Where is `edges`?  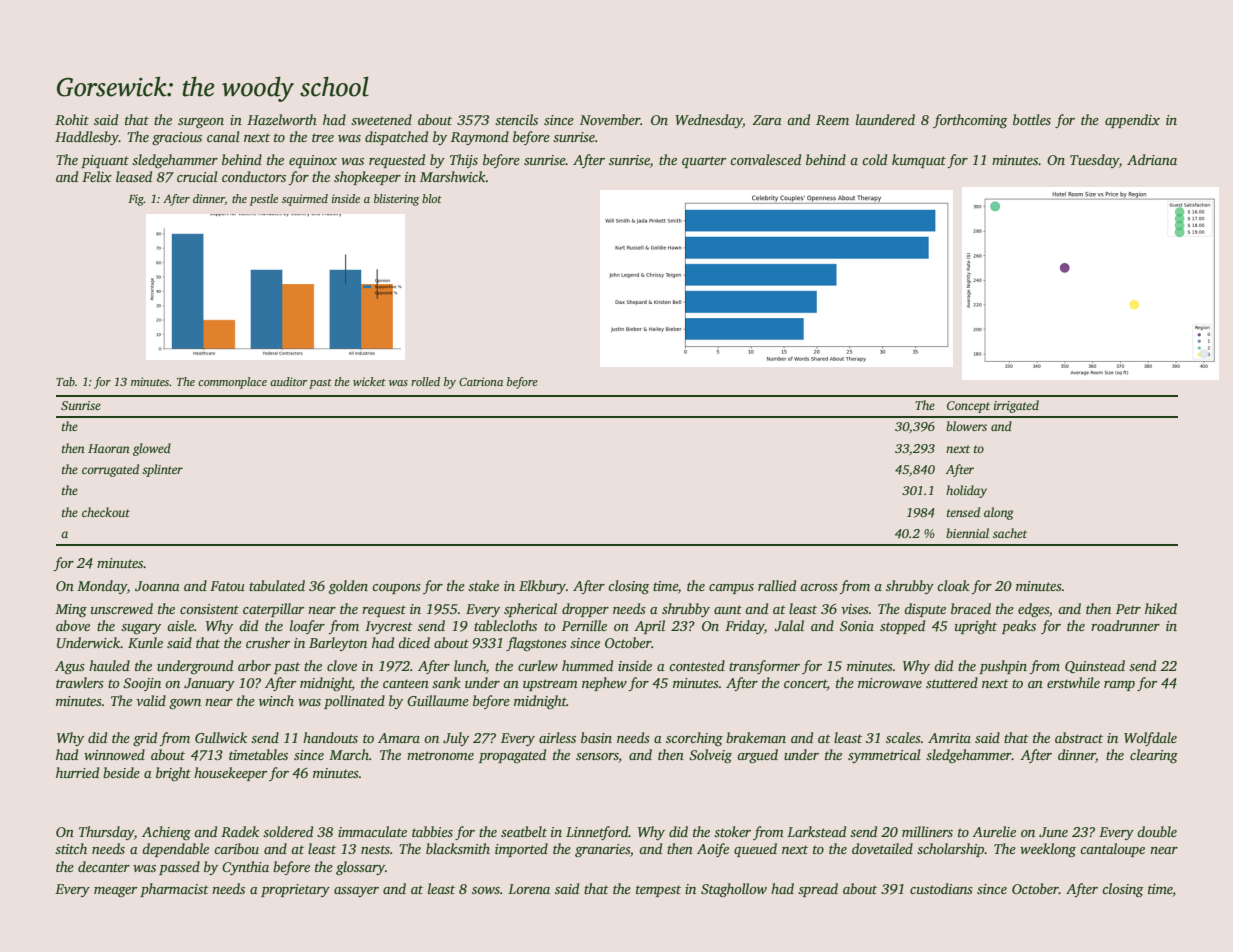
edges is located at coordinates (1033, 610).
